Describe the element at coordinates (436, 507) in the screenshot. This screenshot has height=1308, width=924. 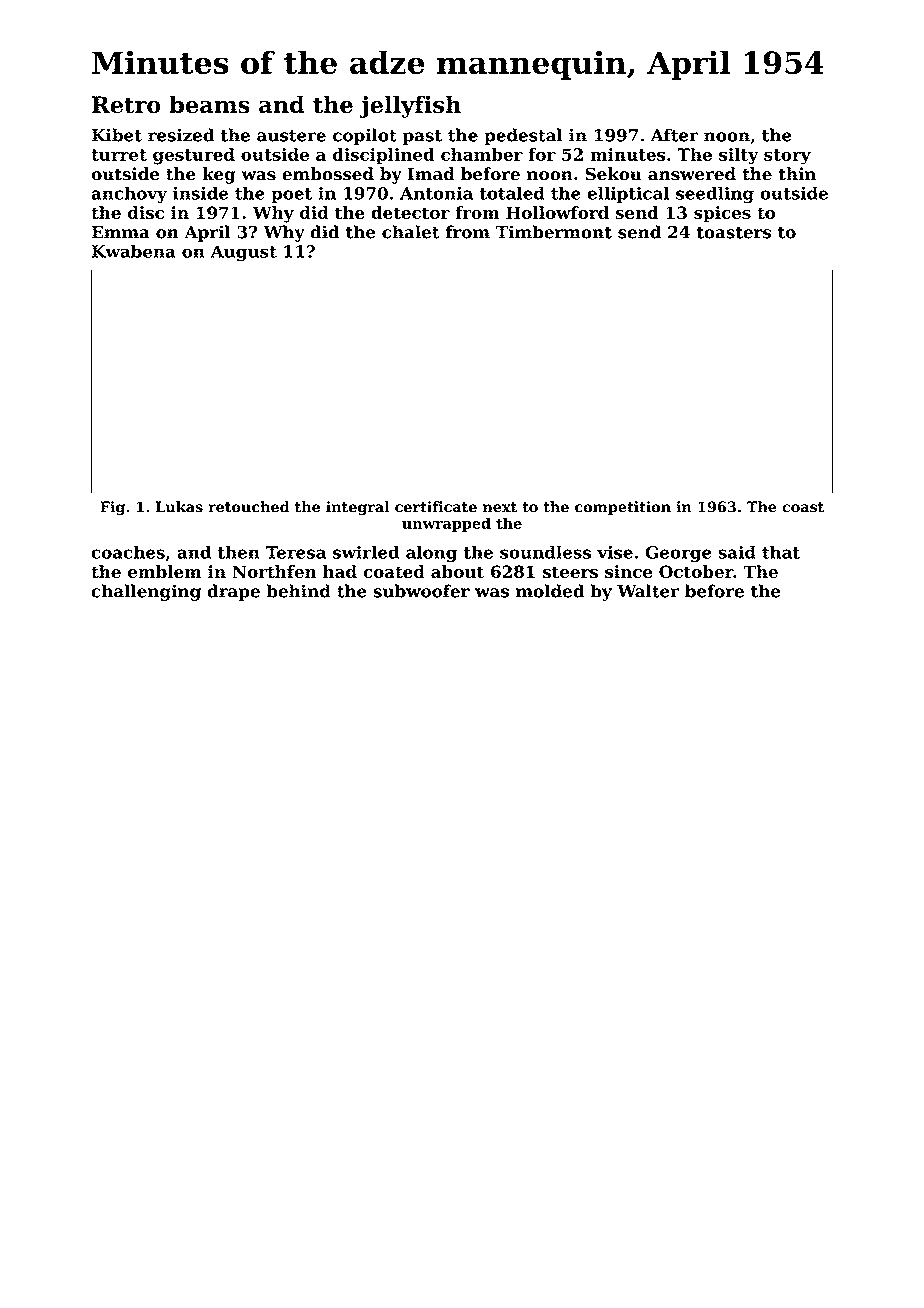
I see `certificate` at that location.
